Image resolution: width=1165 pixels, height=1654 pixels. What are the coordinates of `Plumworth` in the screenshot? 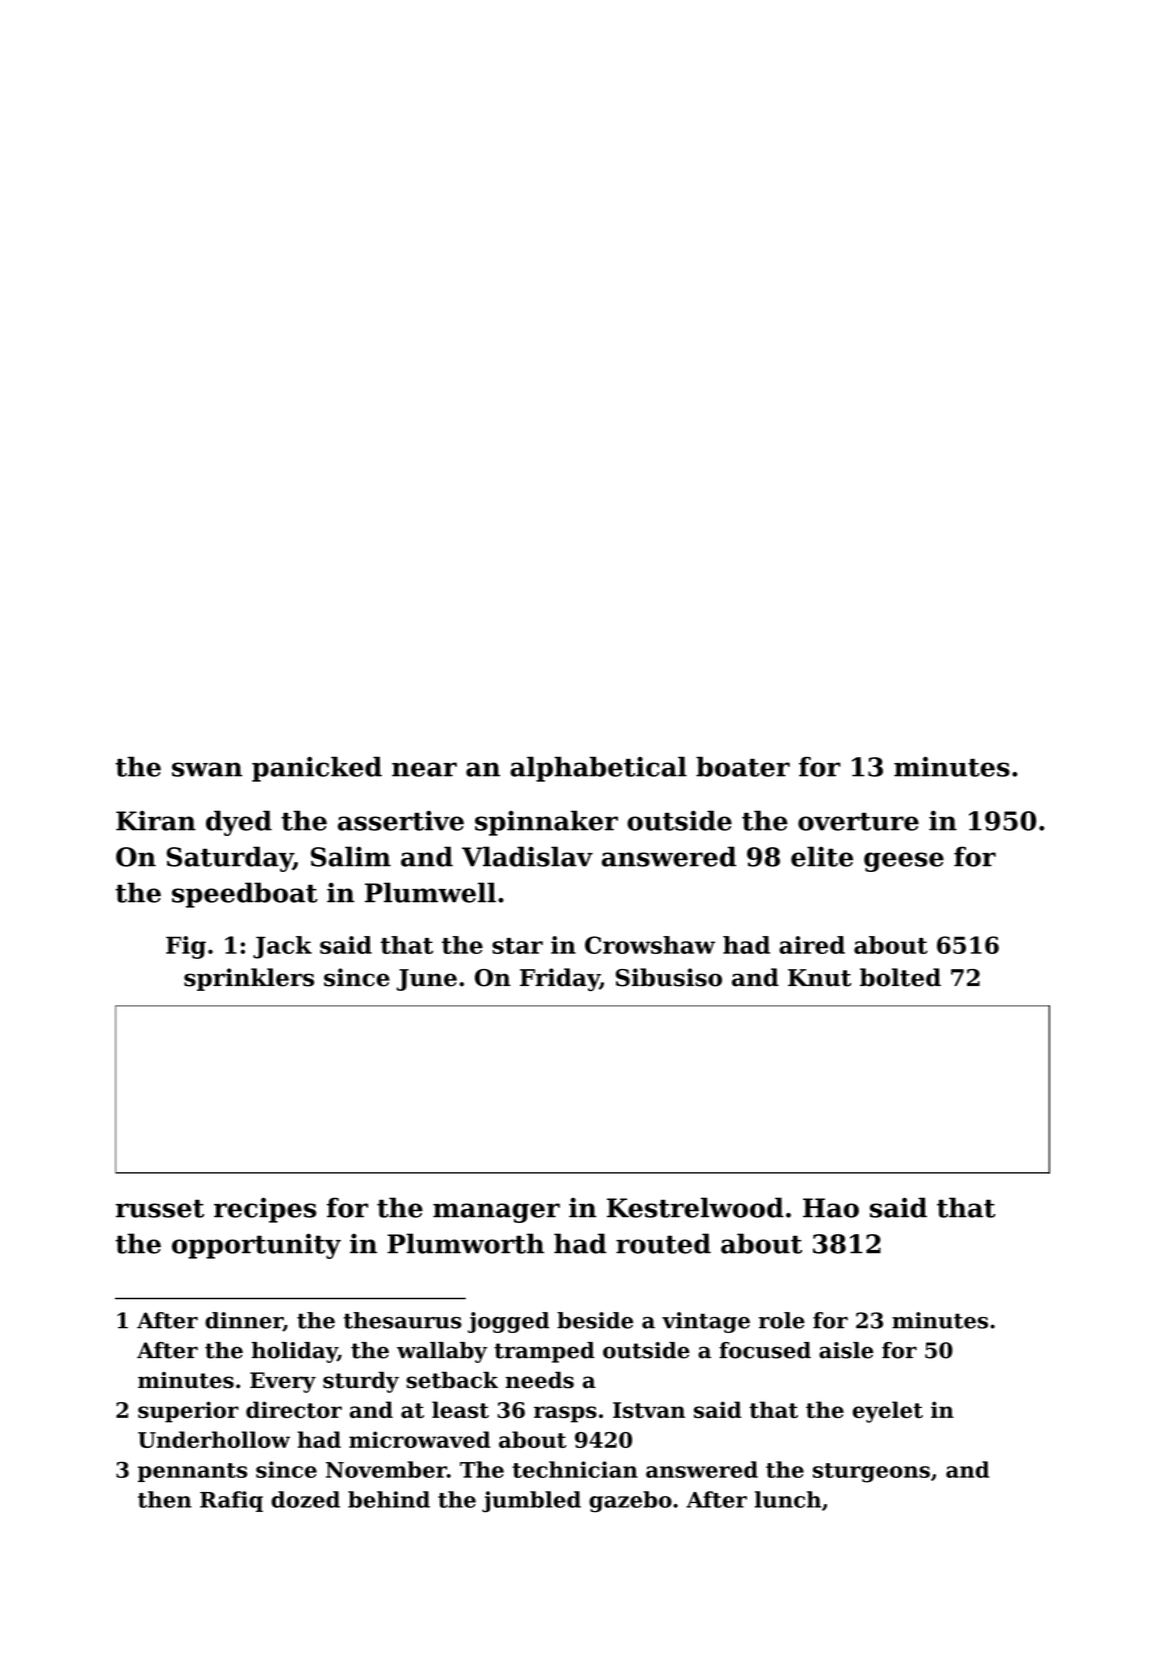 It's located at (465, 1243).
